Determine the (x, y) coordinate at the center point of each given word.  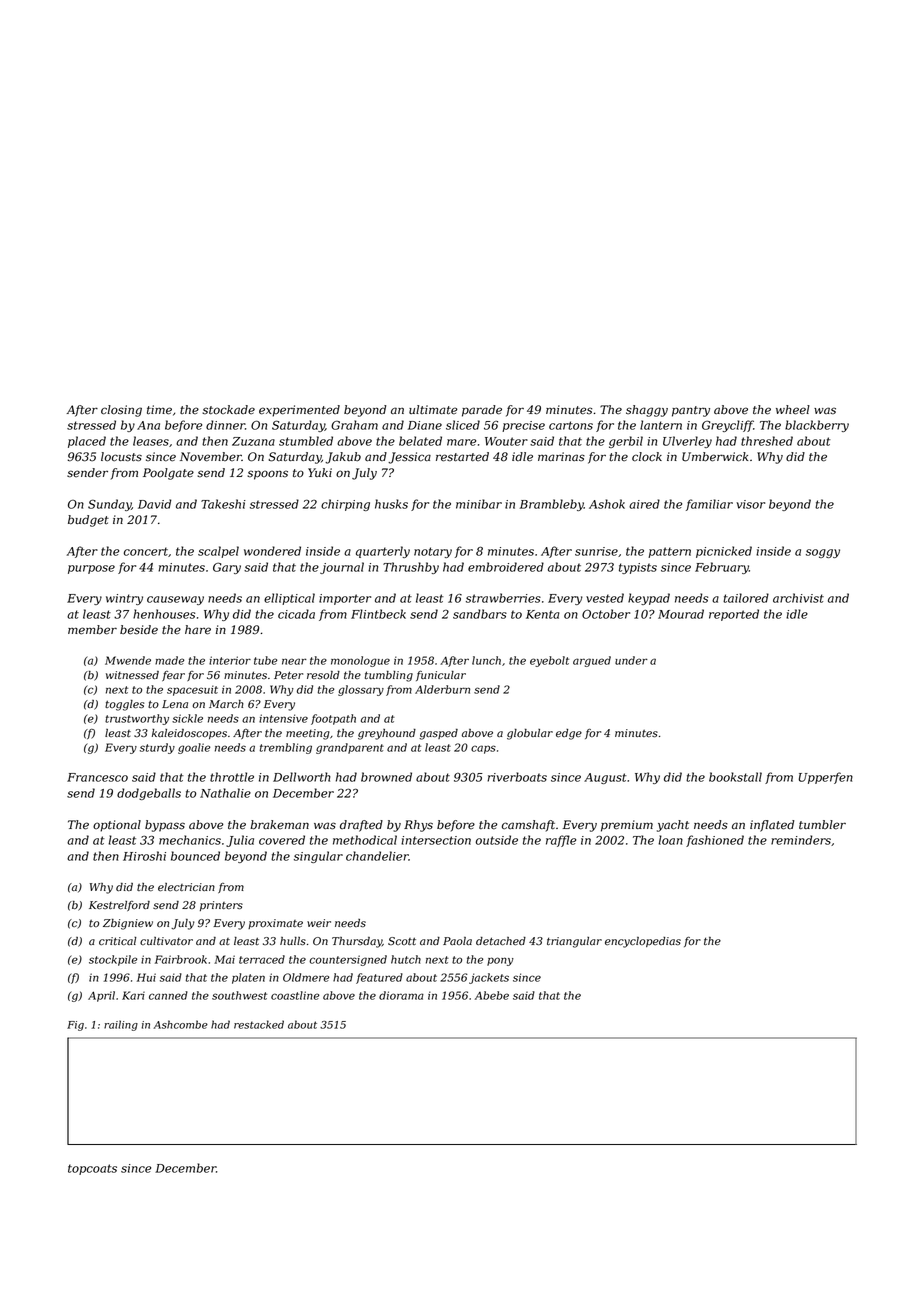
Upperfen (826, 778)
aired (644, 504)
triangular (574, 942)
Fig (75, 1026)
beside (139, 630)
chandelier (377, 856)
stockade (228, 410)
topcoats (92, 1169)
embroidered (506, 567)
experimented (299, 411)
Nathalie (225, 793)
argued (592, 661)
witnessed (132, 675)
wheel (793, 410)
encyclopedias (643, 942)
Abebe (492, 995)
